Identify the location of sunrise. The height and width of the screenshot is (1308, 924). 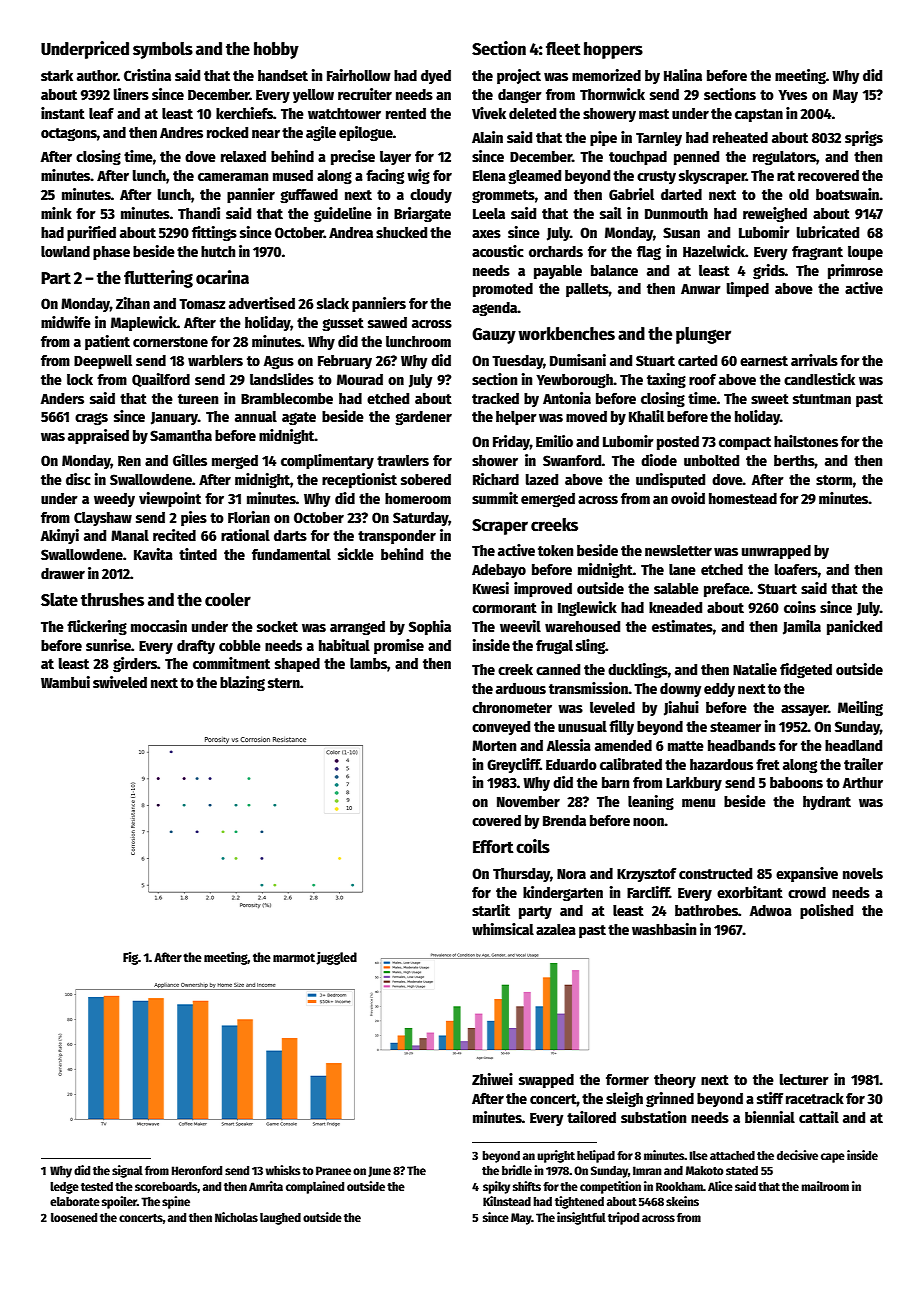
(108, 645).
